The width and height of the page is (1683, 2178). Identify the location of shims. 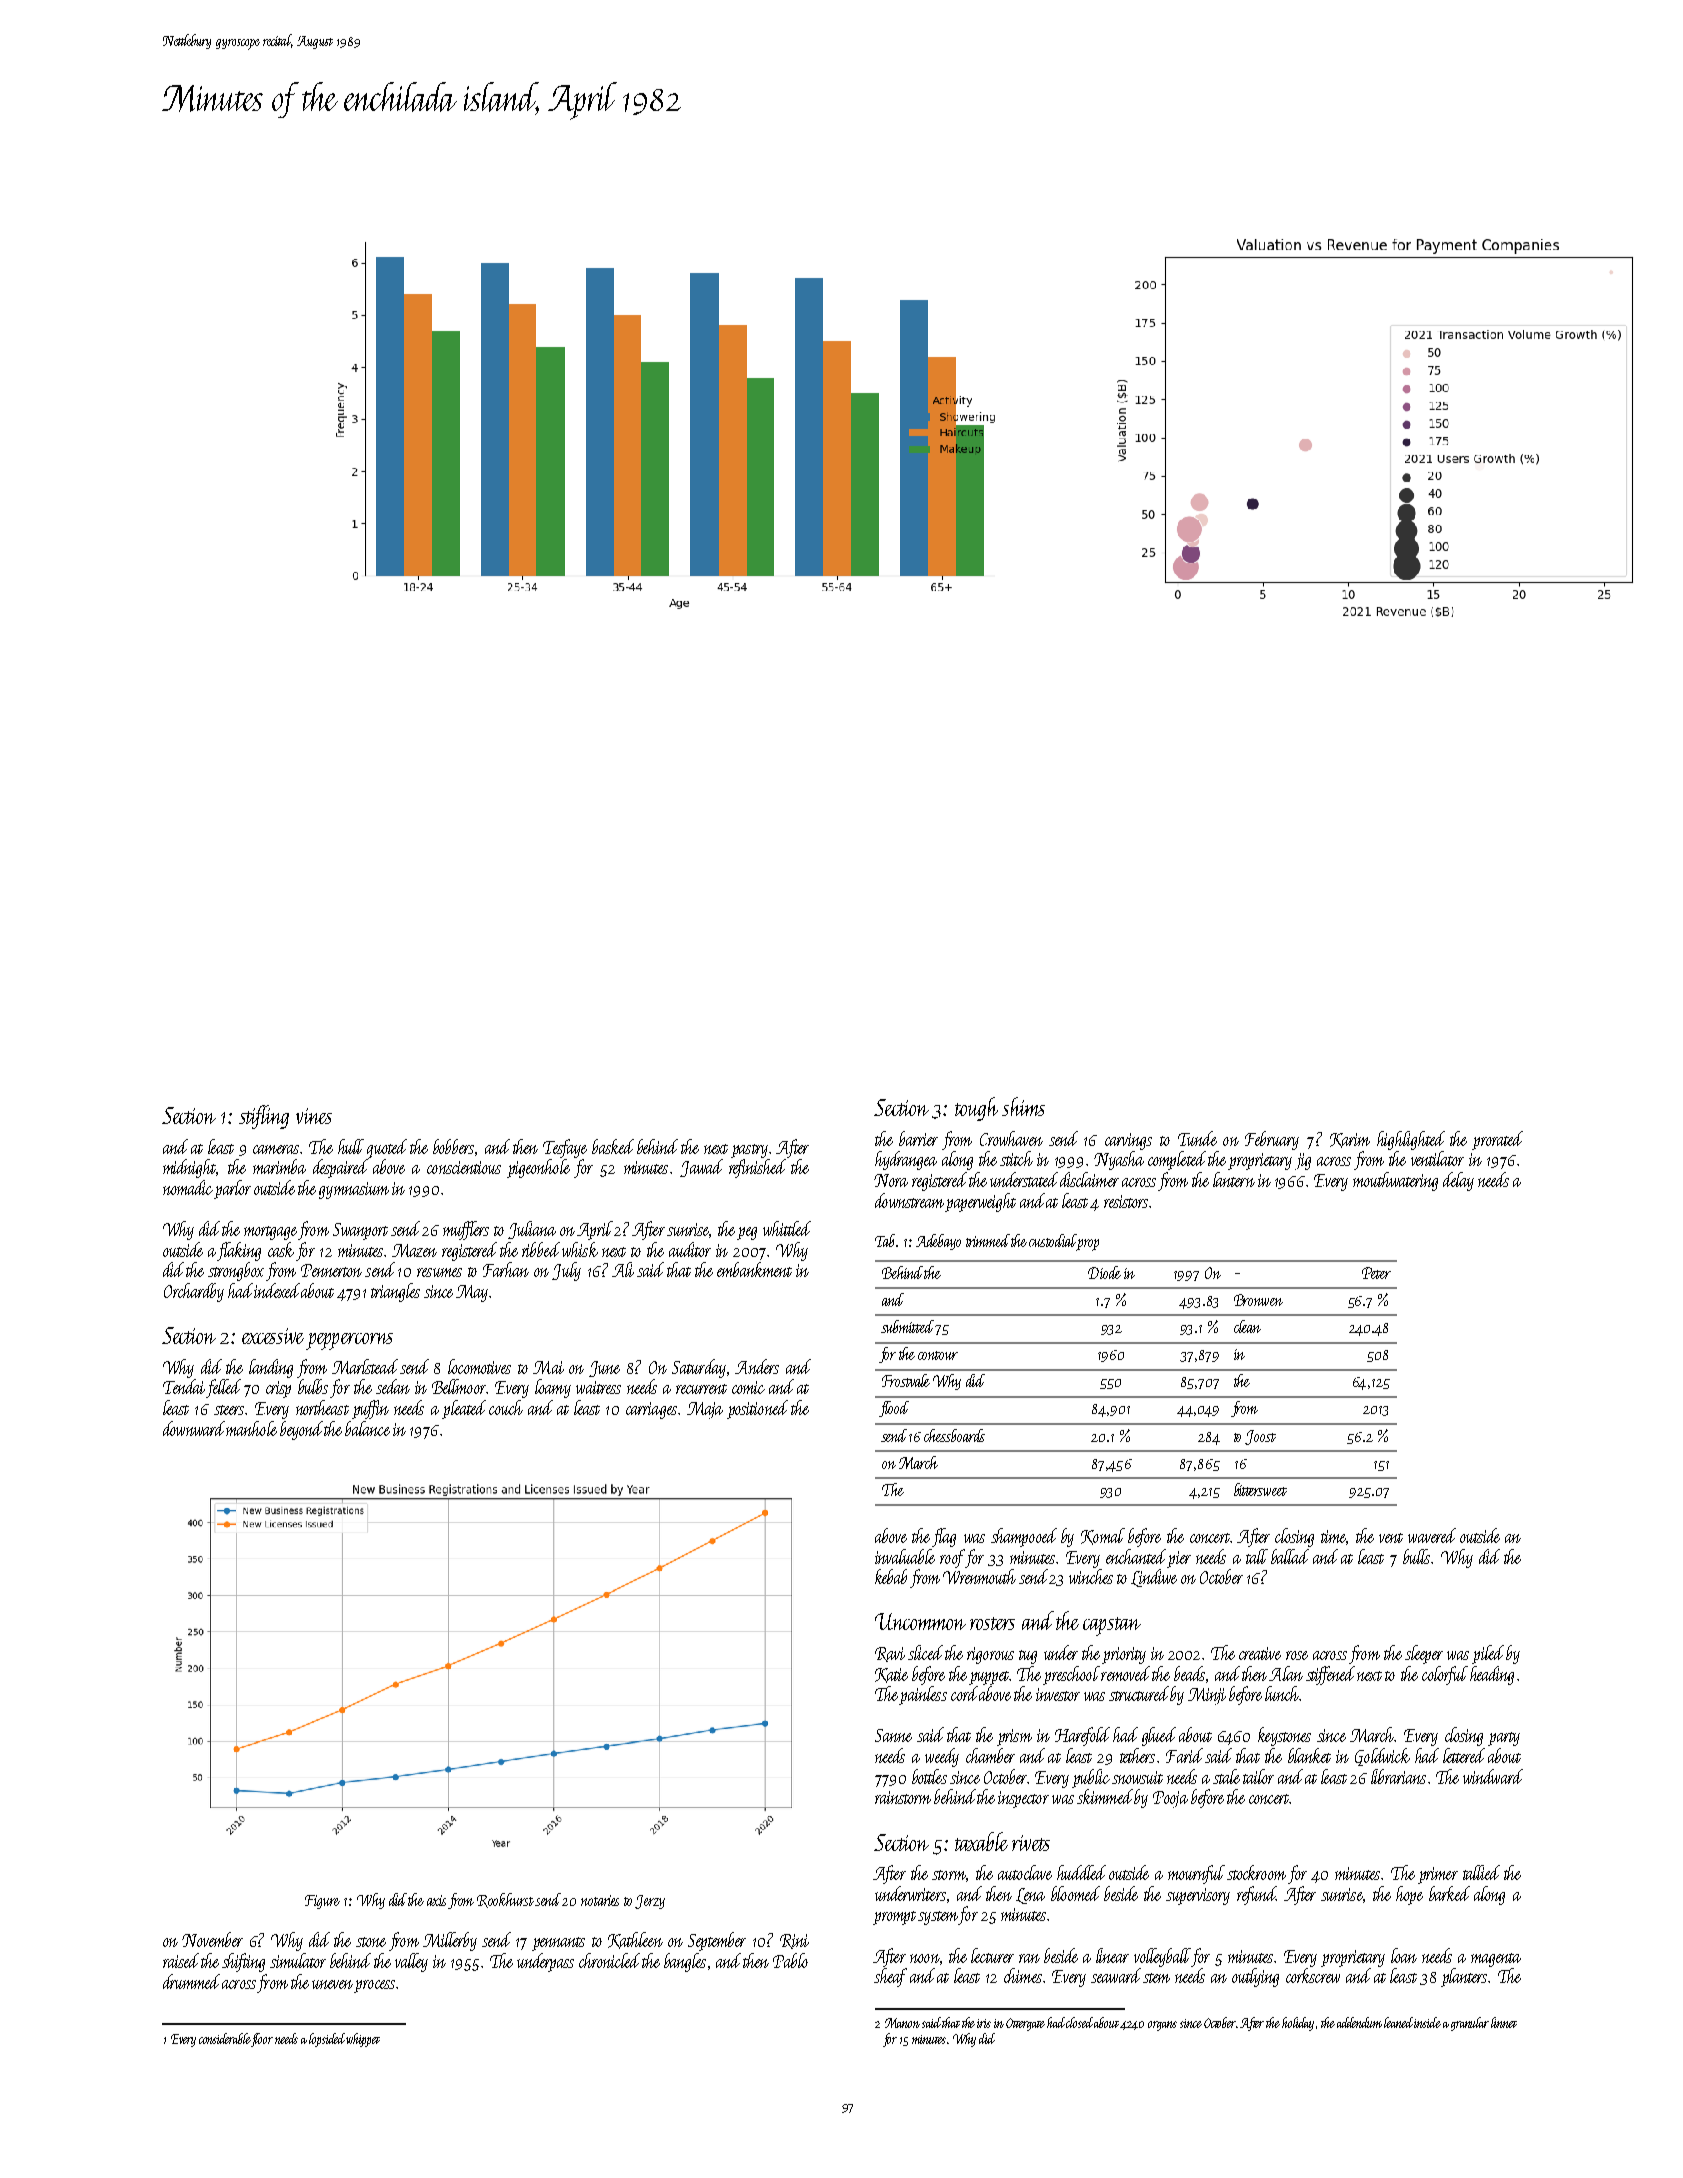
(1023, 1106).
